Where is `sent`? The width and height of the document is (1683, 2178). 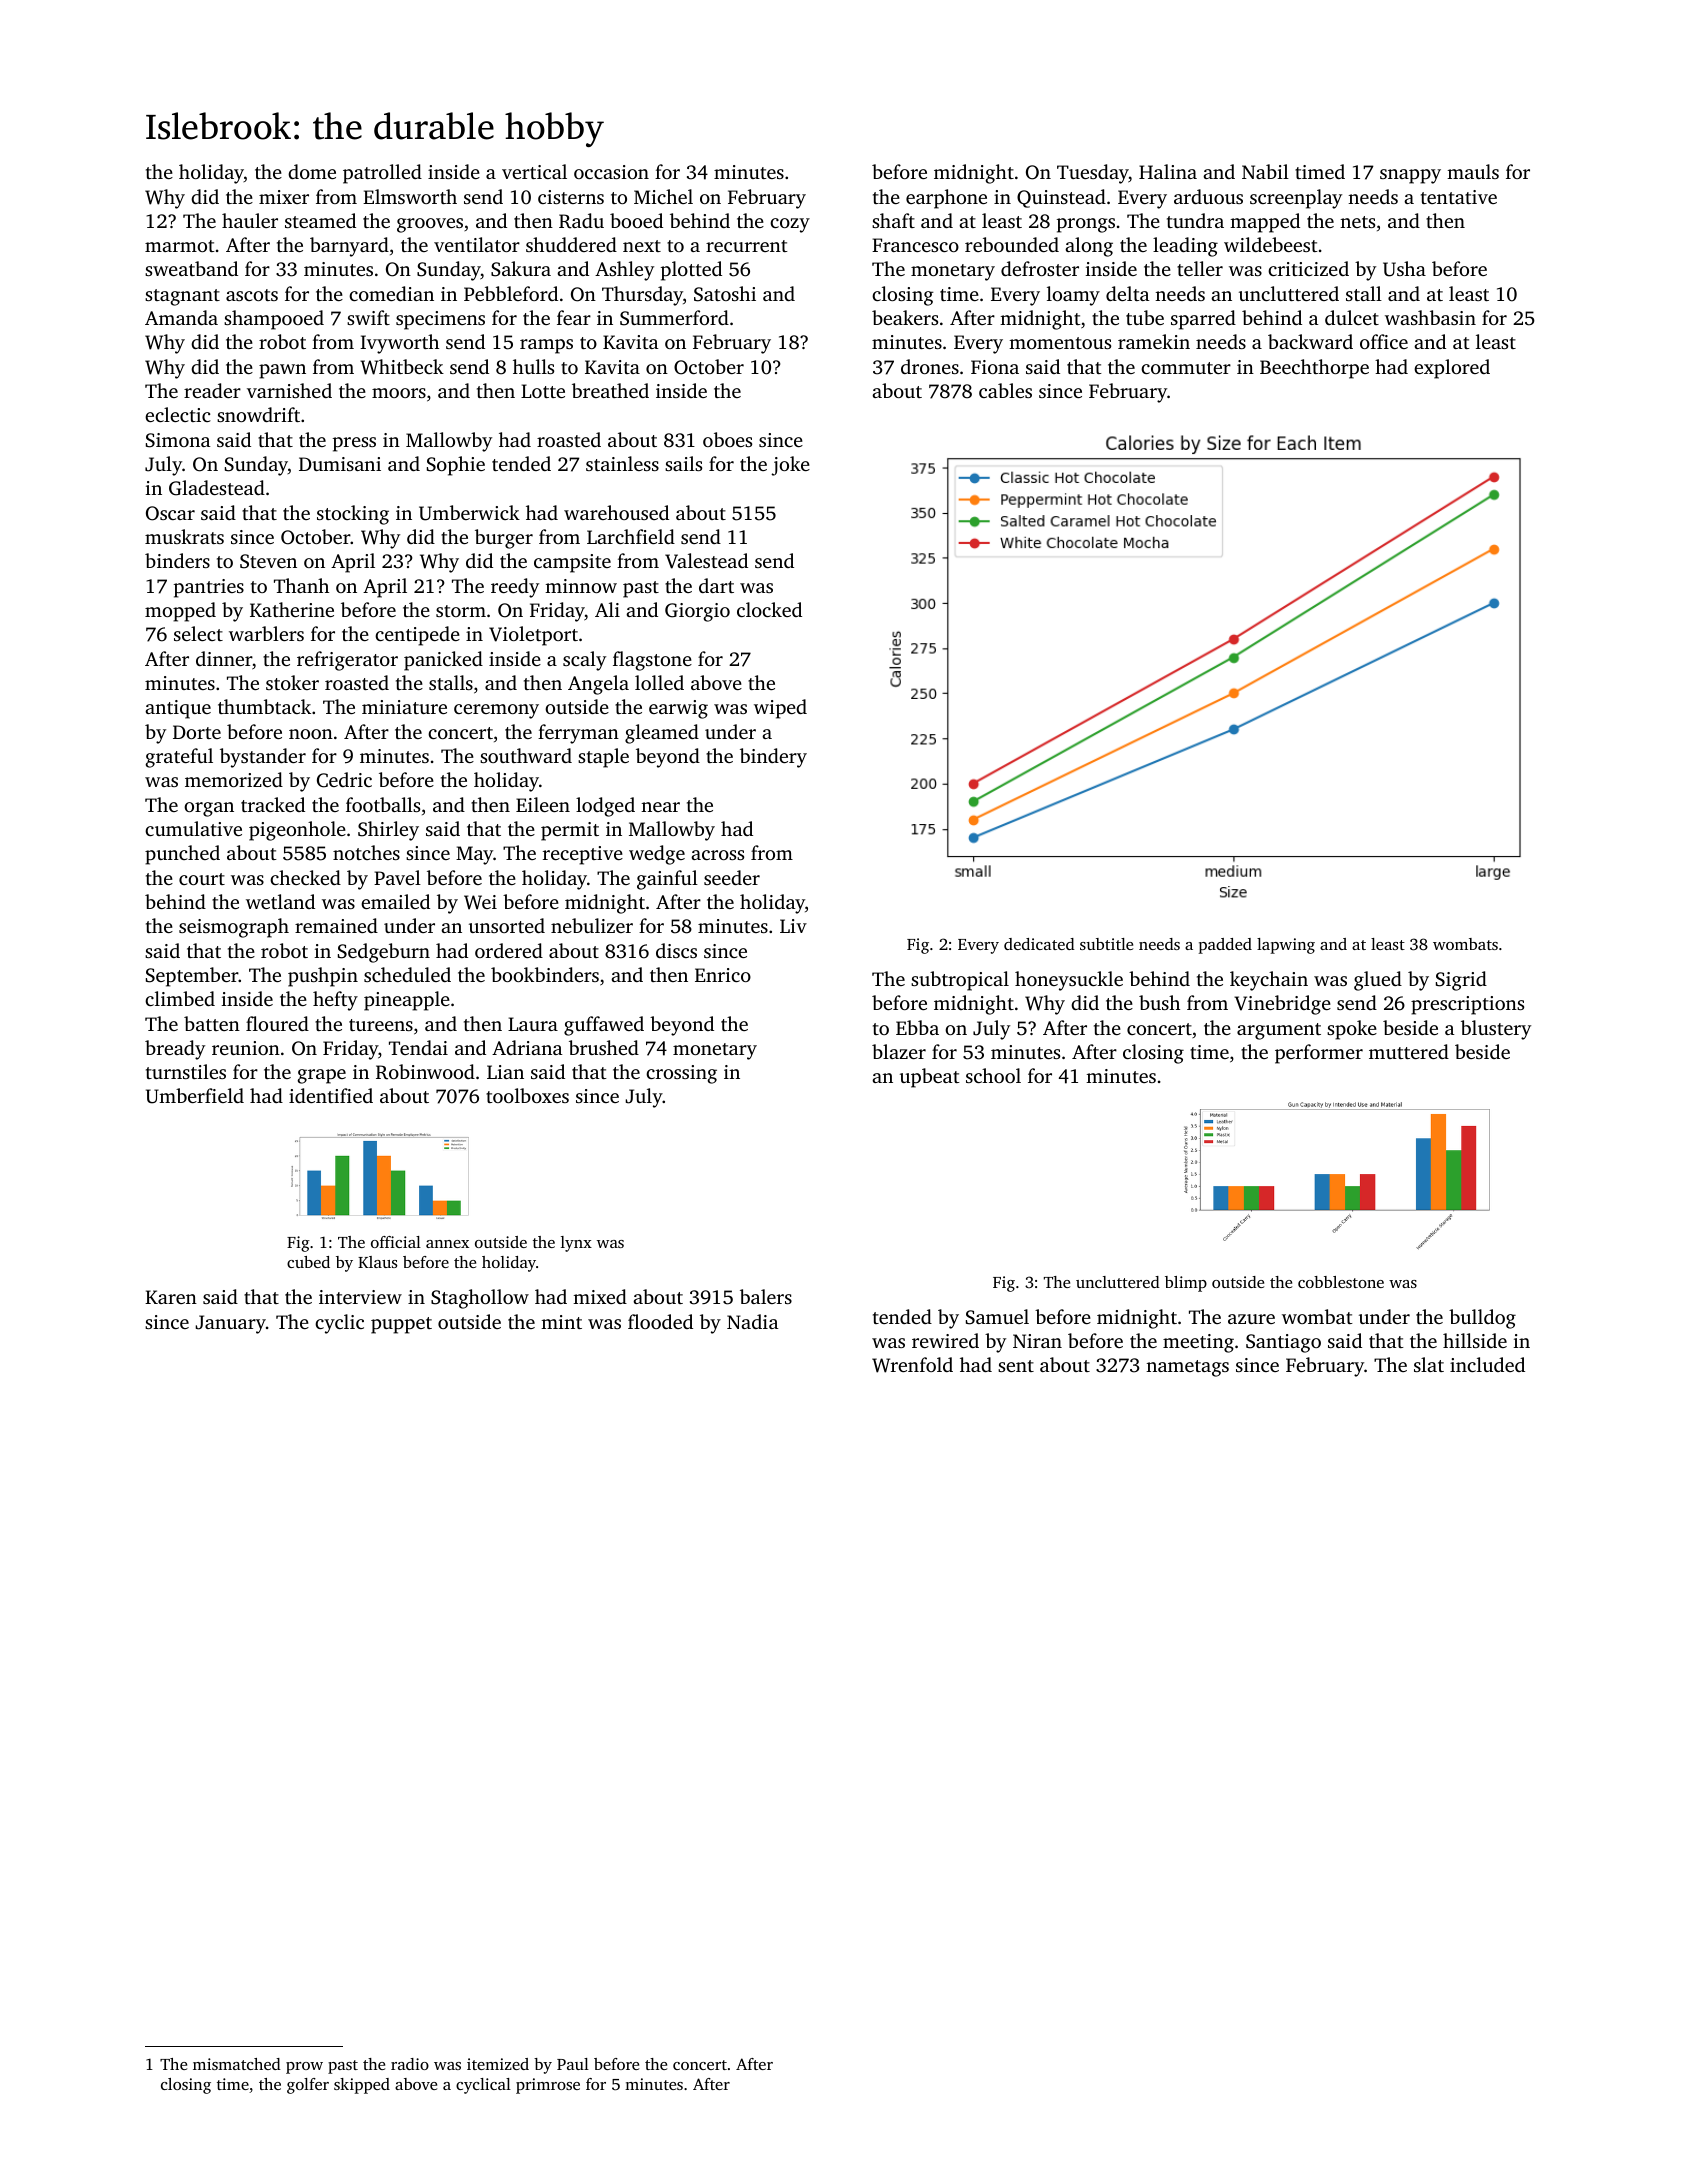 sent is located at coordinates (1016, 1366).
